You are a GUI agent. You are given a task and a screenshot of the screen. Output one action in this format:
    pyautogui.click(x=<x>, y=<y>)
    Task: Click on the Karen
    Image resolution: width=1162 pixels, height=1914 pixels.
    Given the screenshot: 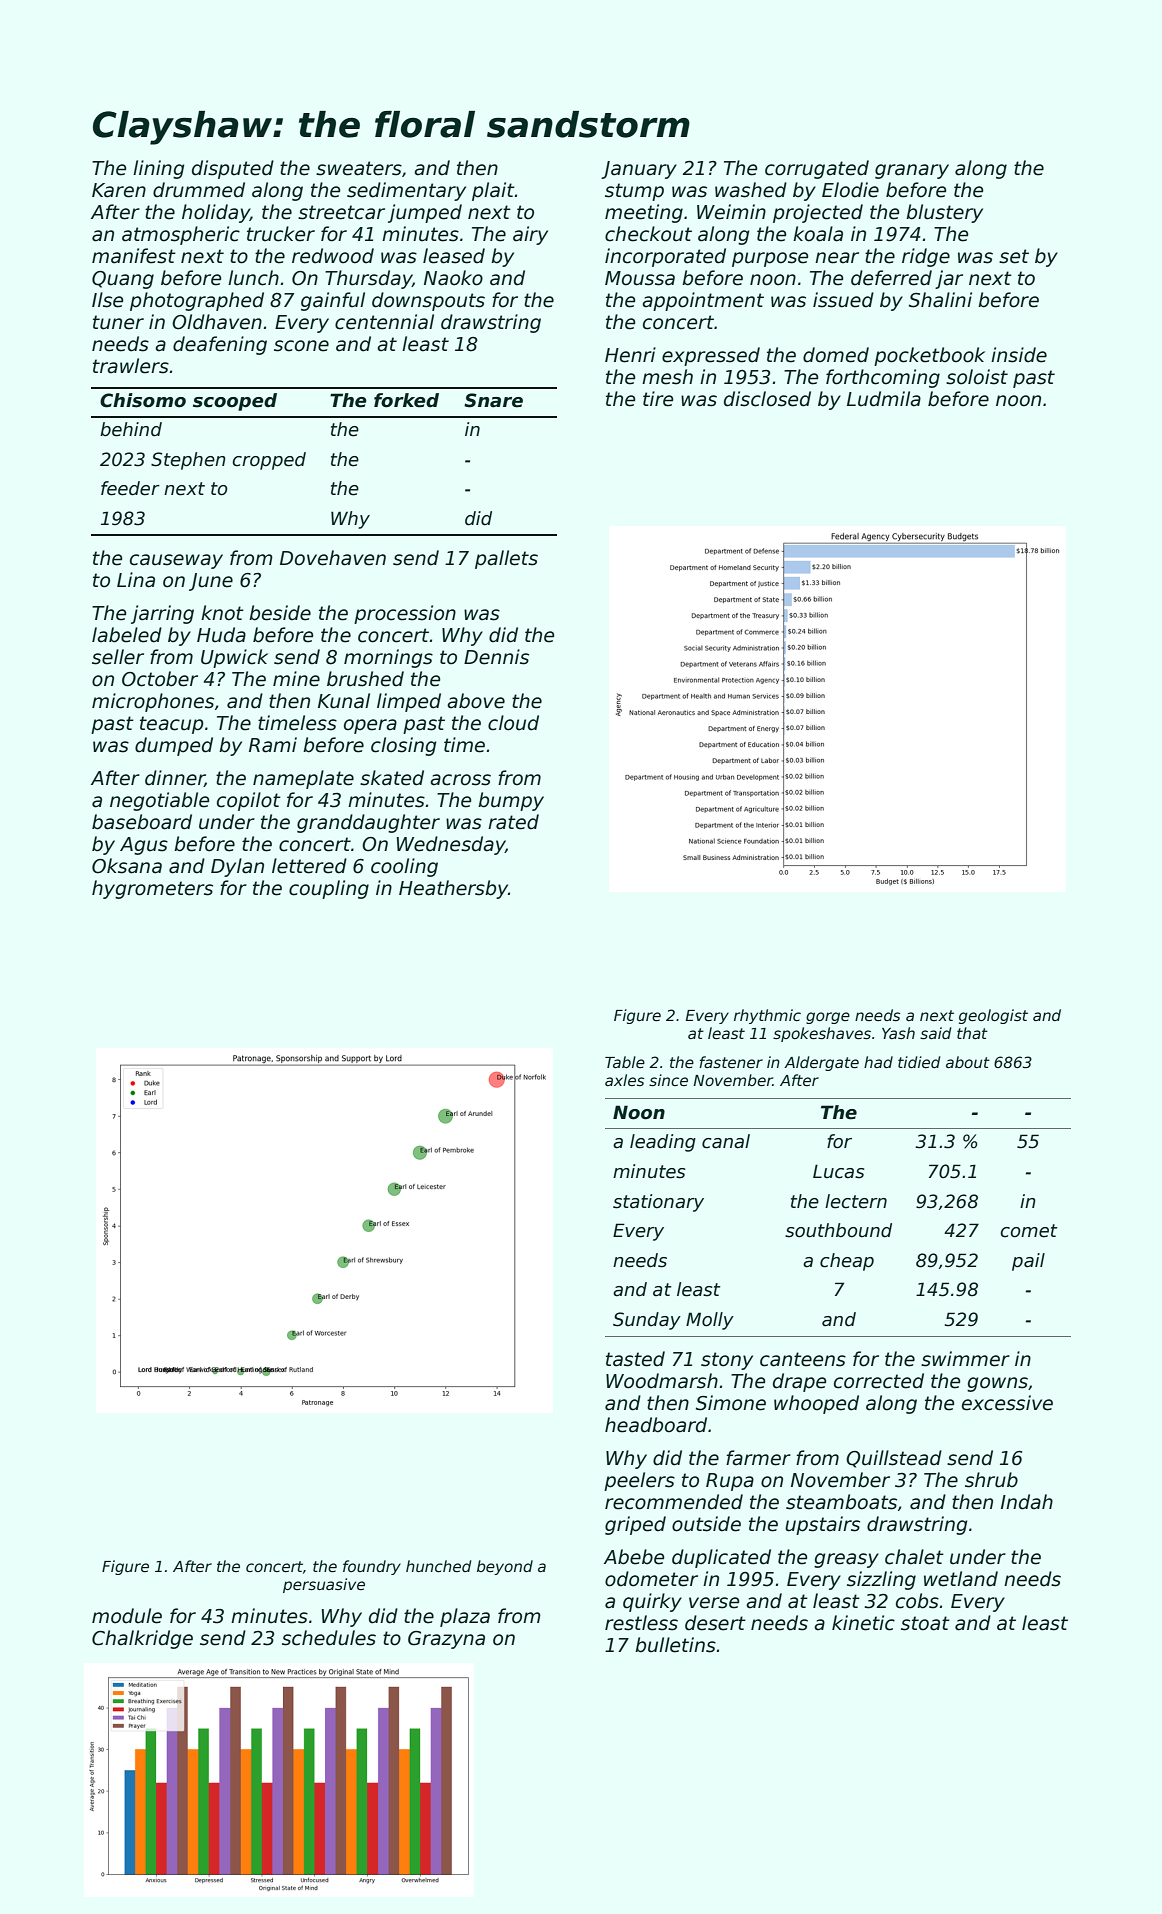 What is the action you would take?
    pyautogui.click(x=119, y=190)
